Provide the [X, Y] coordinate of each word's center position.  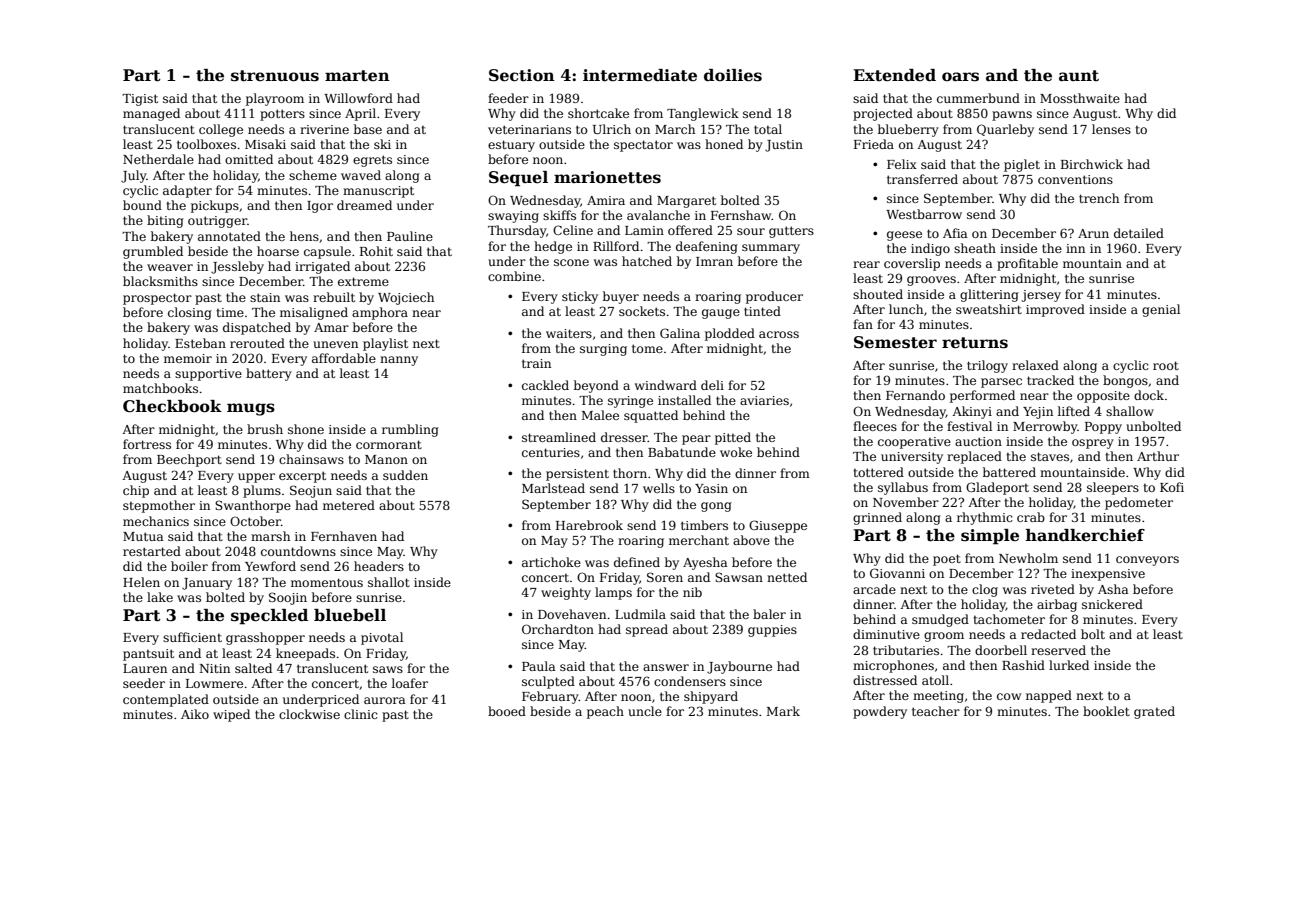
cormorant [389, 444]
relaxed [1035, 365]
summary [771, 249]
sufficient [192, 637]
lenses [1111, 129]
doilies [733, 75]
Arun [1093, 233]
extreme [363, 281]
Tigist [140, 100]
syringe [630, 402]
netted [787, 577]
